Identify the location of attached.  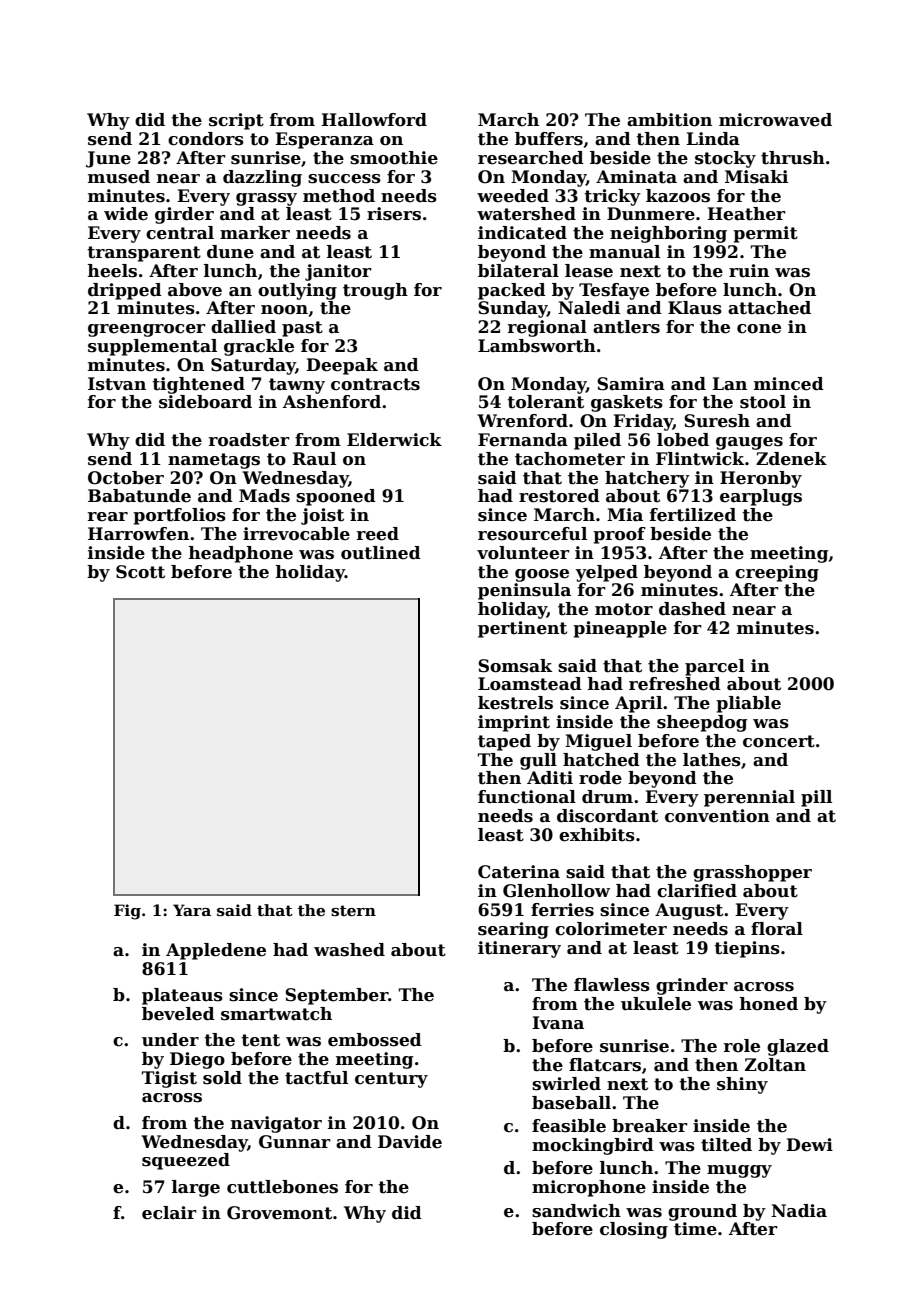
(769, 308).
